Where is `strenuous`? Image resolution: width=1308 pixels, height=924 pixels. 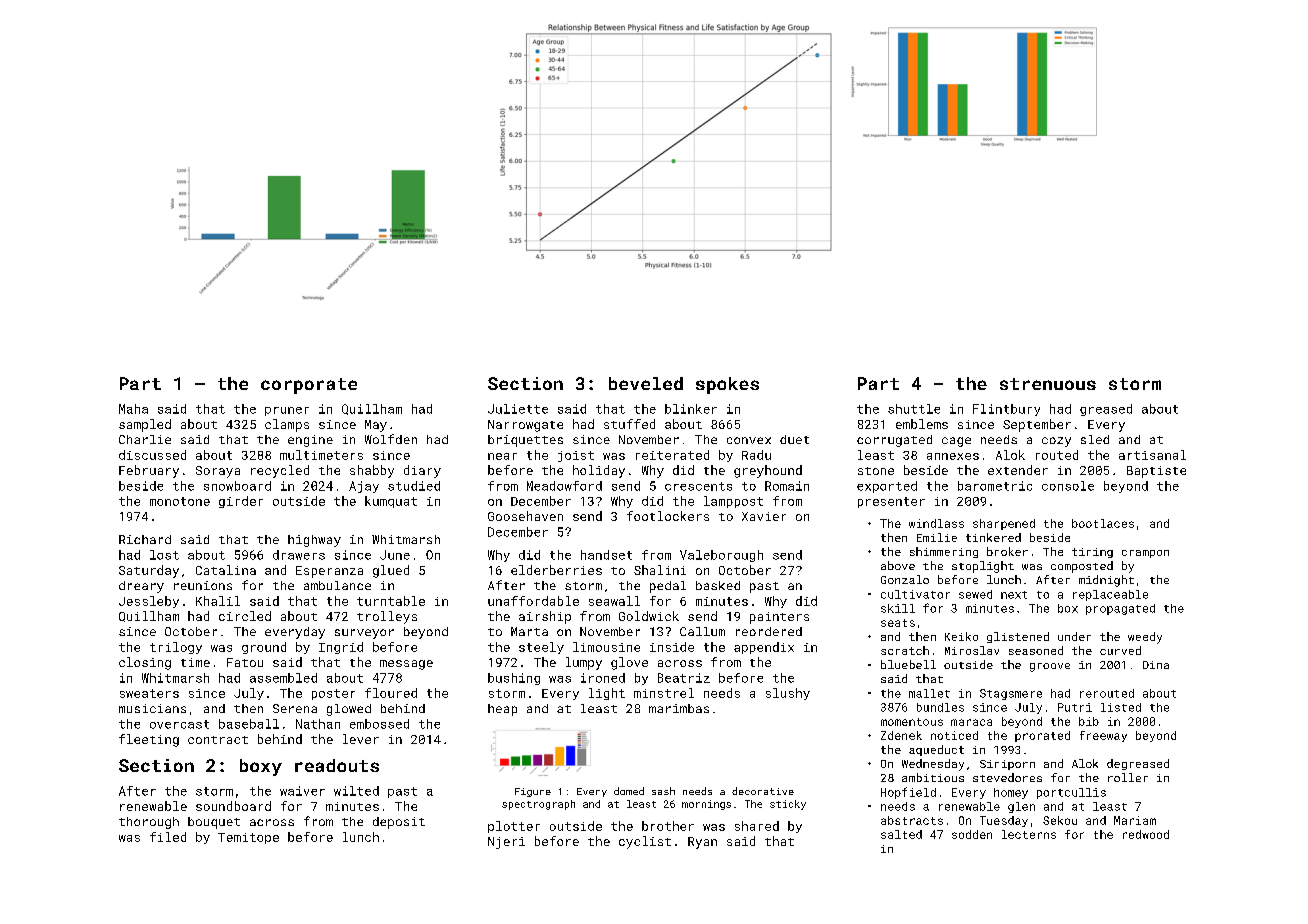
strenuous is located at coordinates (1048, 384).
